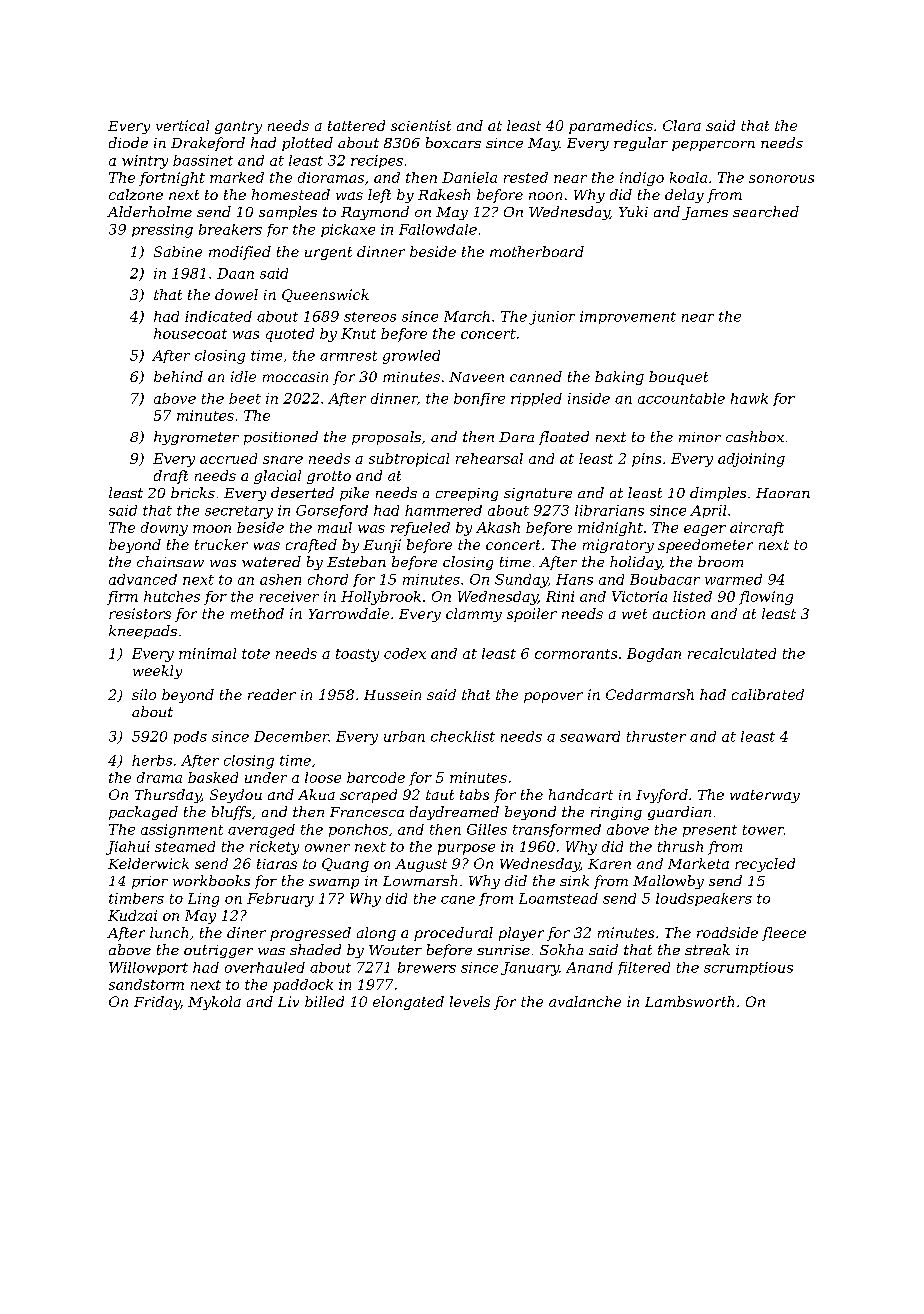 The image size is (924, 1314). Describe the element at coordinates (143, 632) in the image. I see `kneepads` at that location.
